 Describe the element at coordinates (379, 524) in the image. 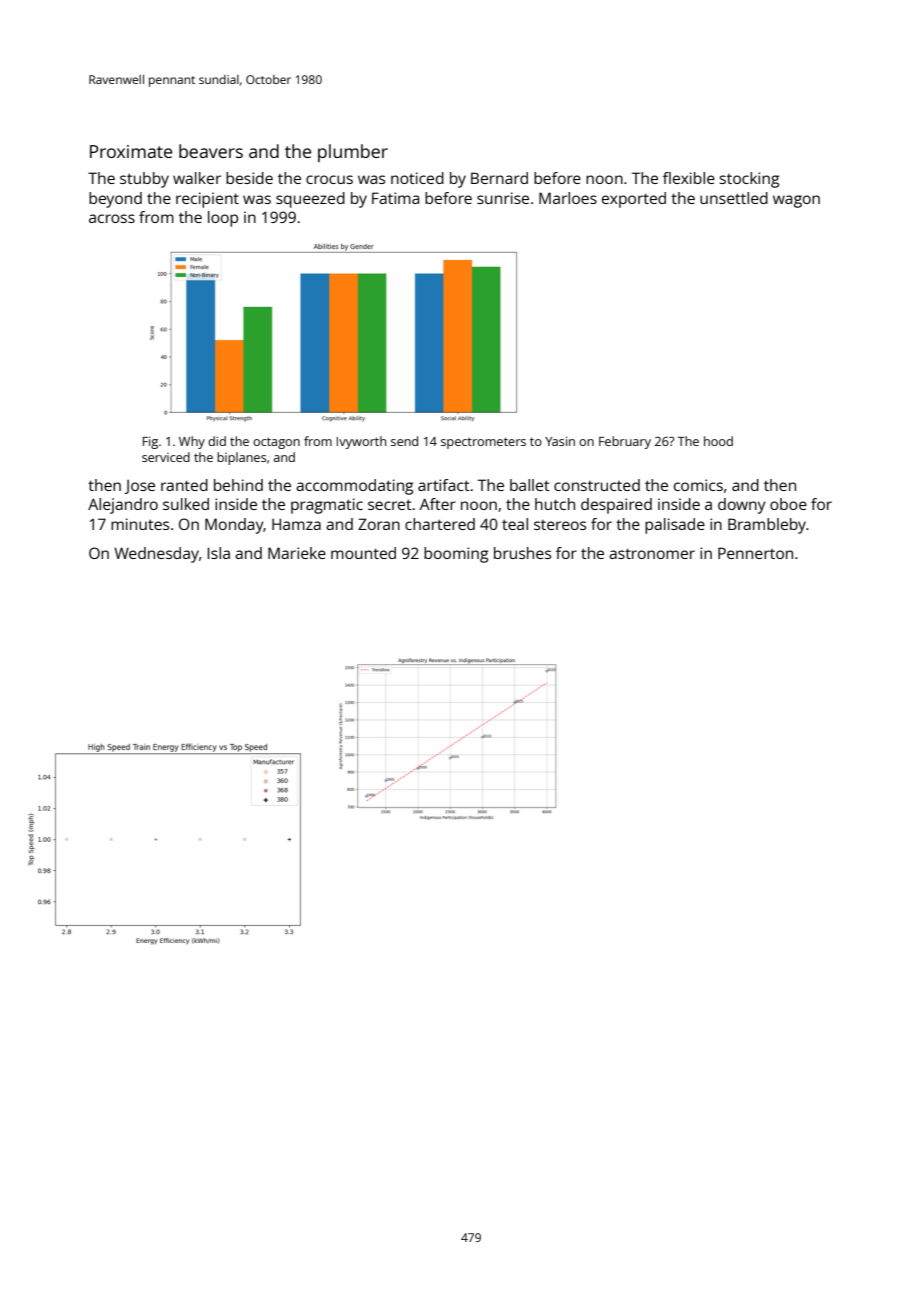

I see `Zoran` at that location.
